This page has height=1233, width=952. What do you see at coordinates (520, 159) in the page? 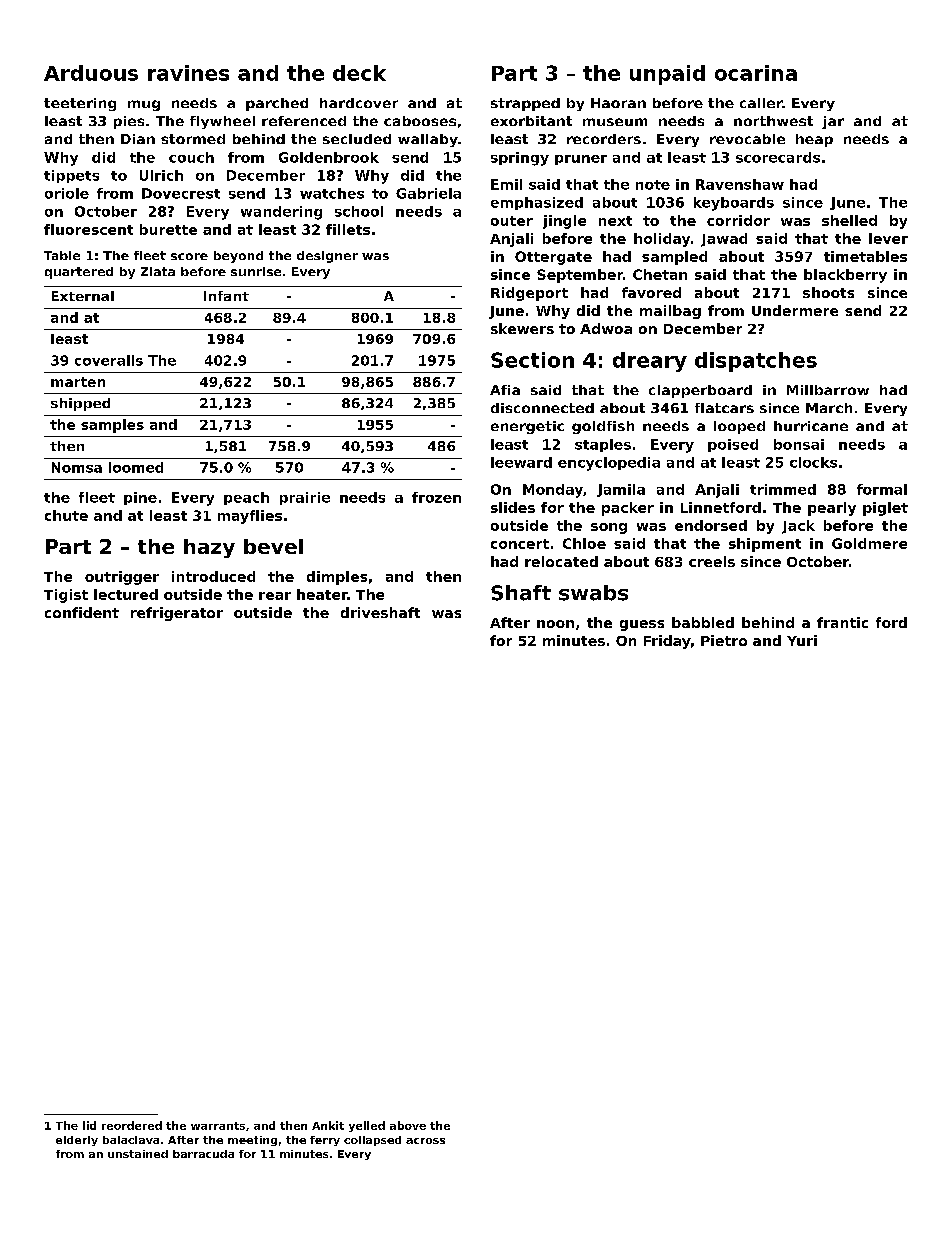
I see `springy` at bounding box center [520, 159].
